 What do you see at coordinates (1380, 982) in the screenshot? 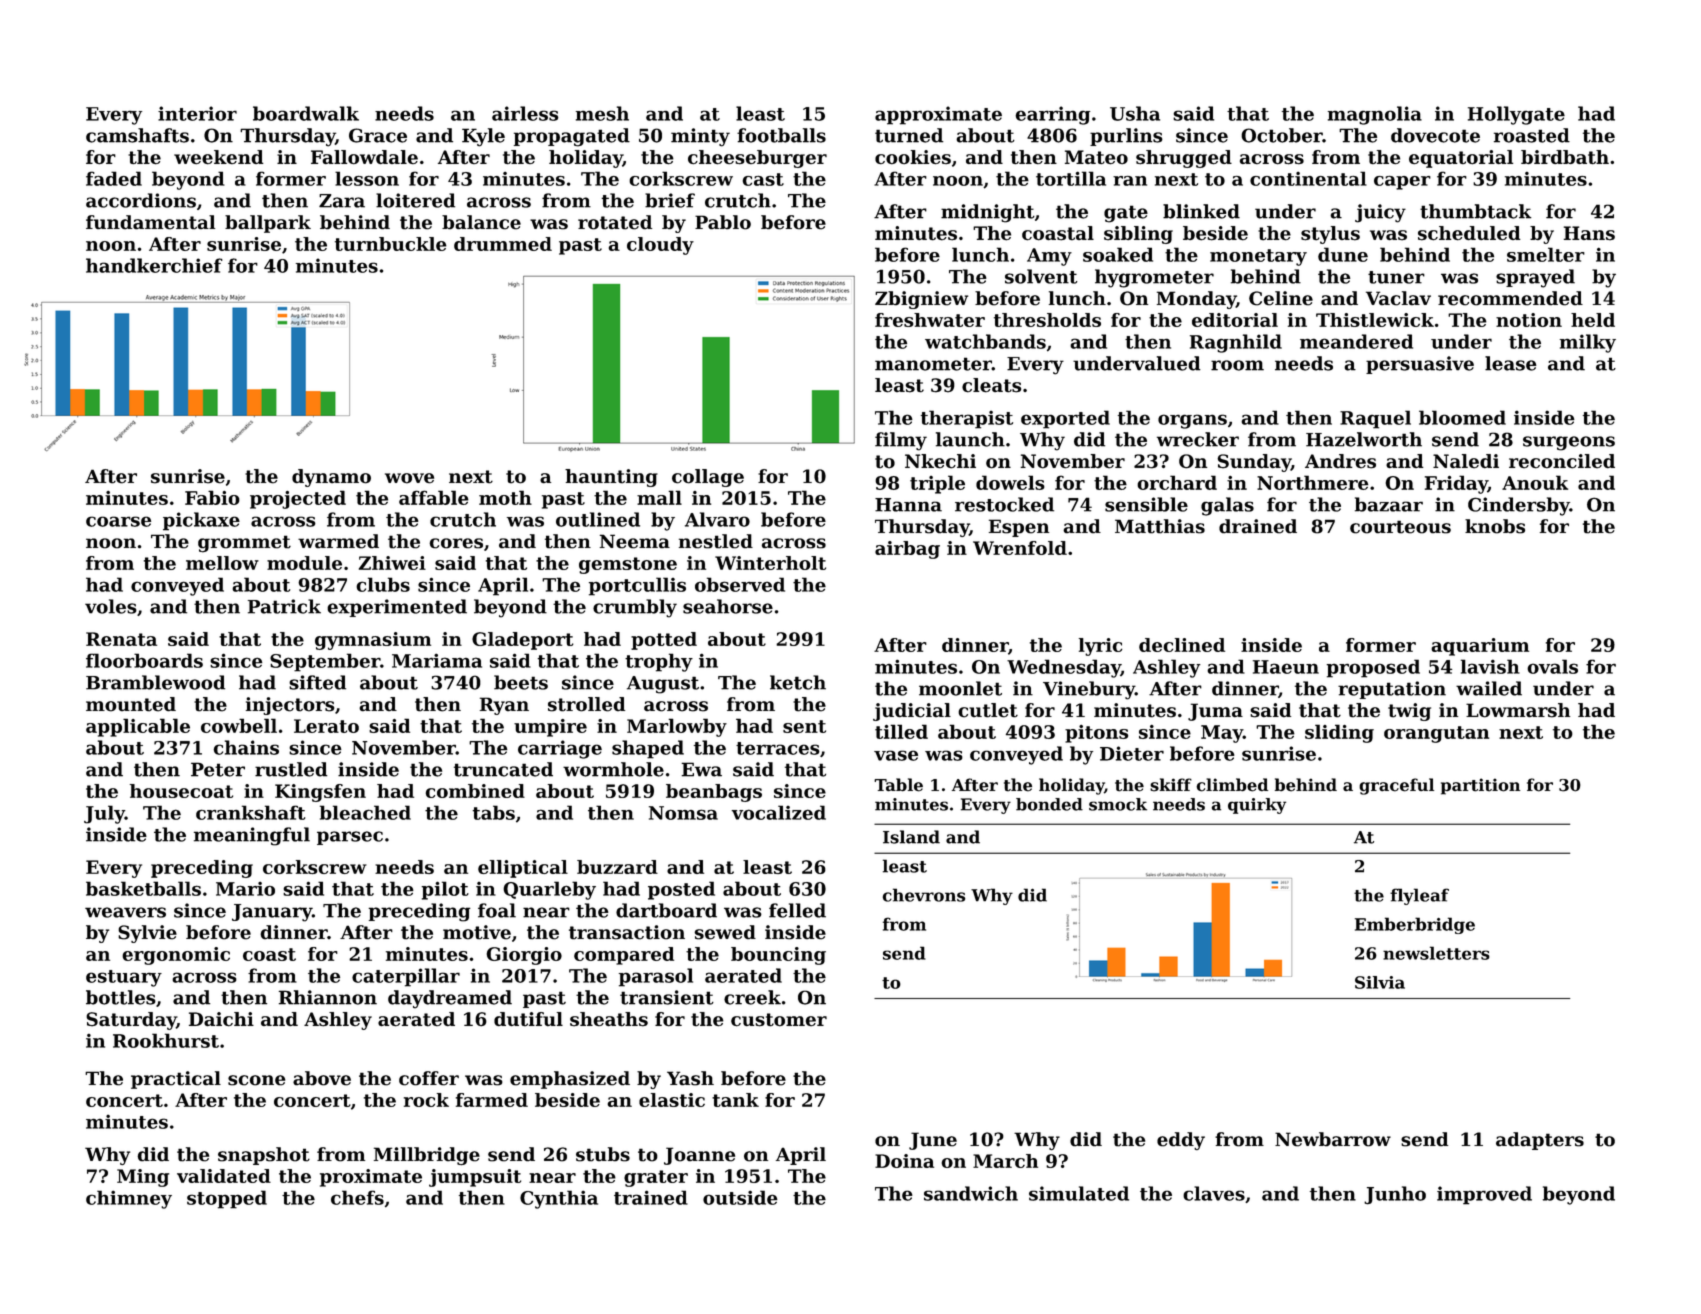
I see `Silvia` at bounding box center [1380, 982].
